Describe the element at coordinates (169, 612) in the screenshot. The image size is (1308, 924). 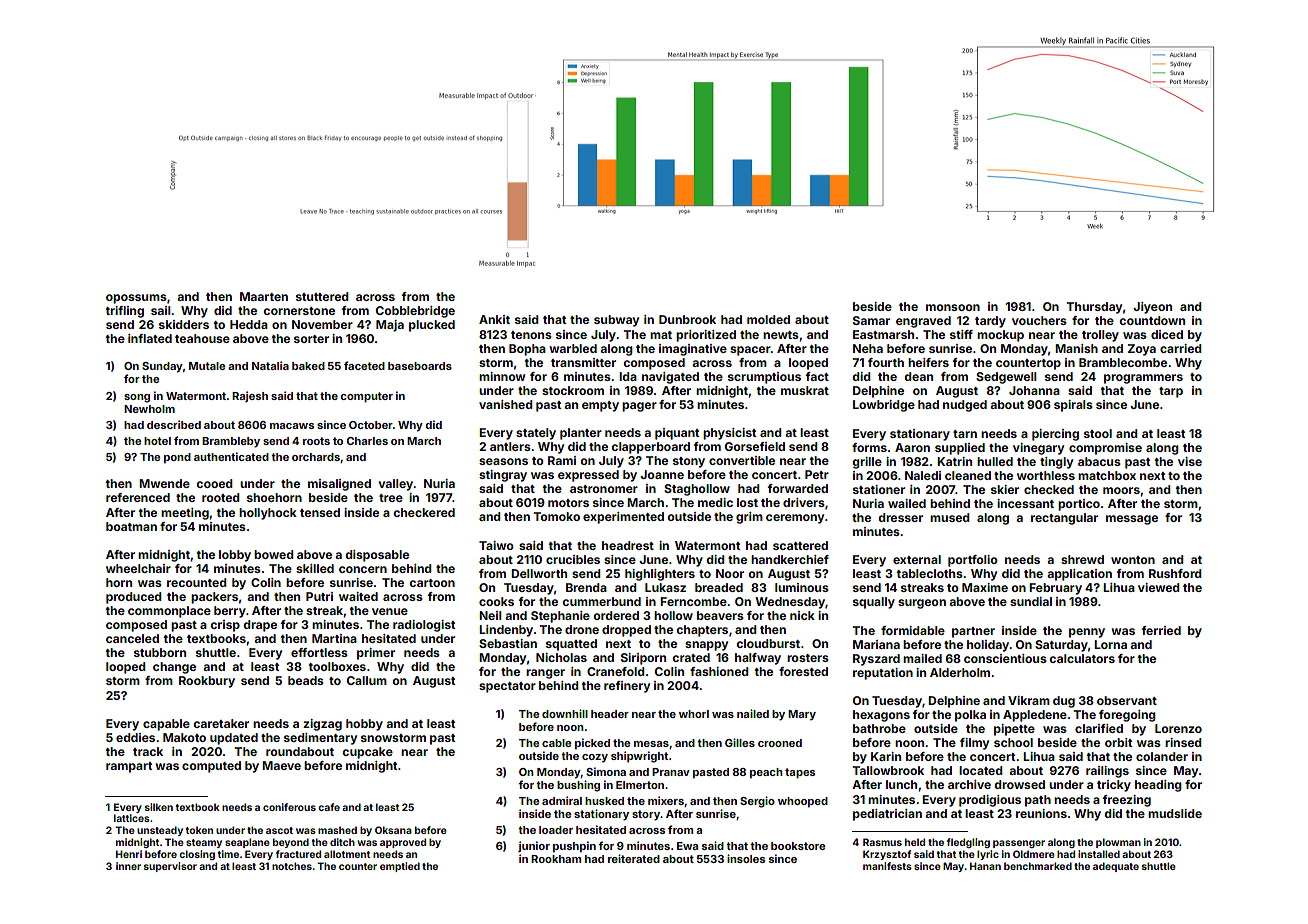
I see `commonplace` at that location.
